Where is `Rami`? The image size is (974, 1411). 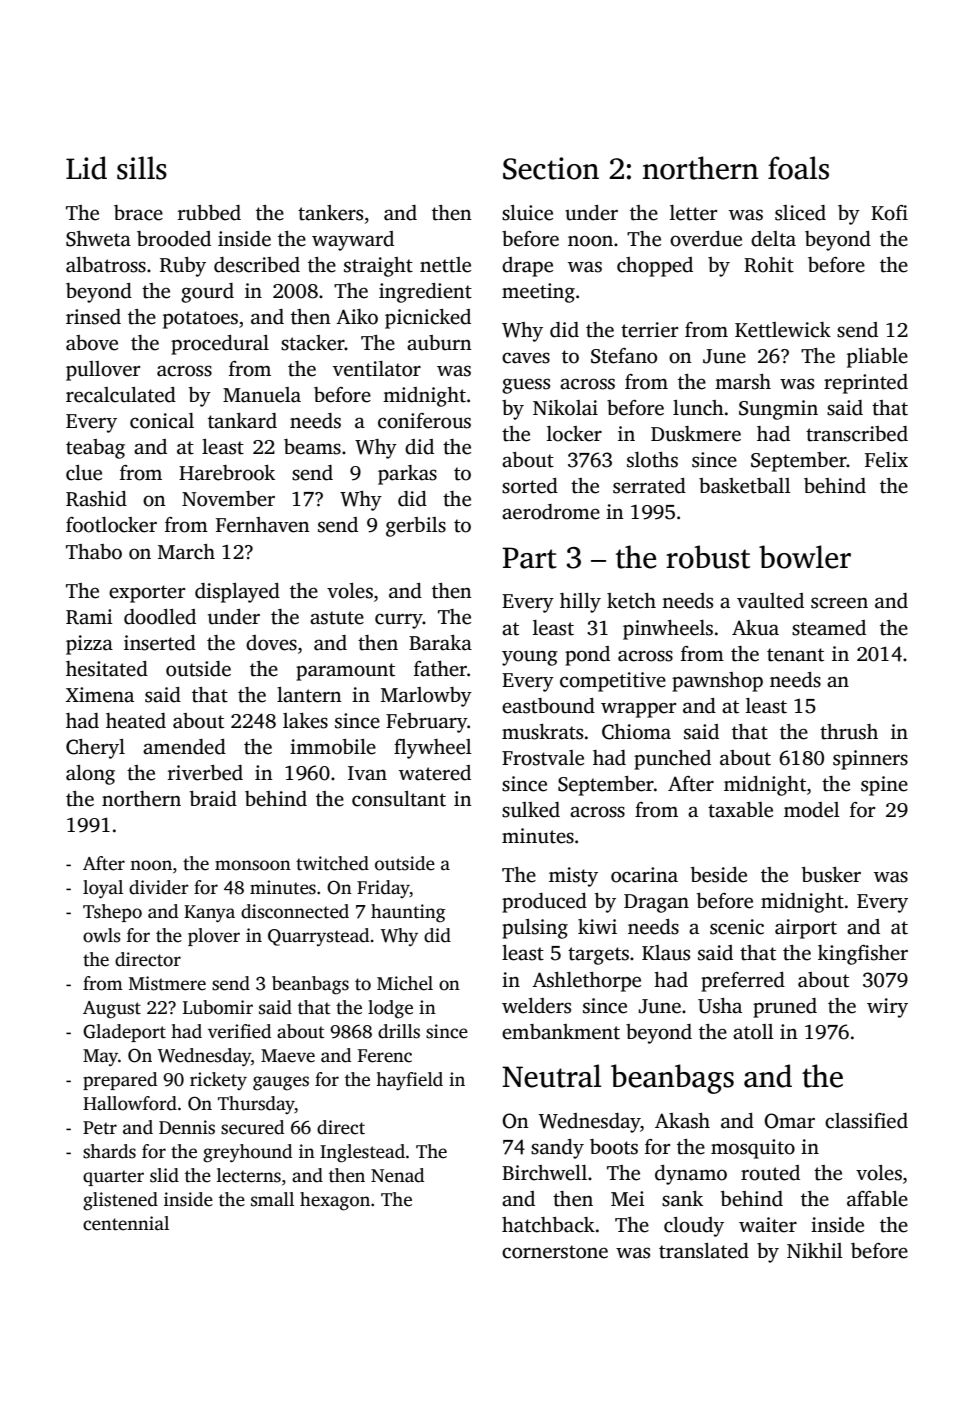 Rami is located at coordinates (89, 617).
